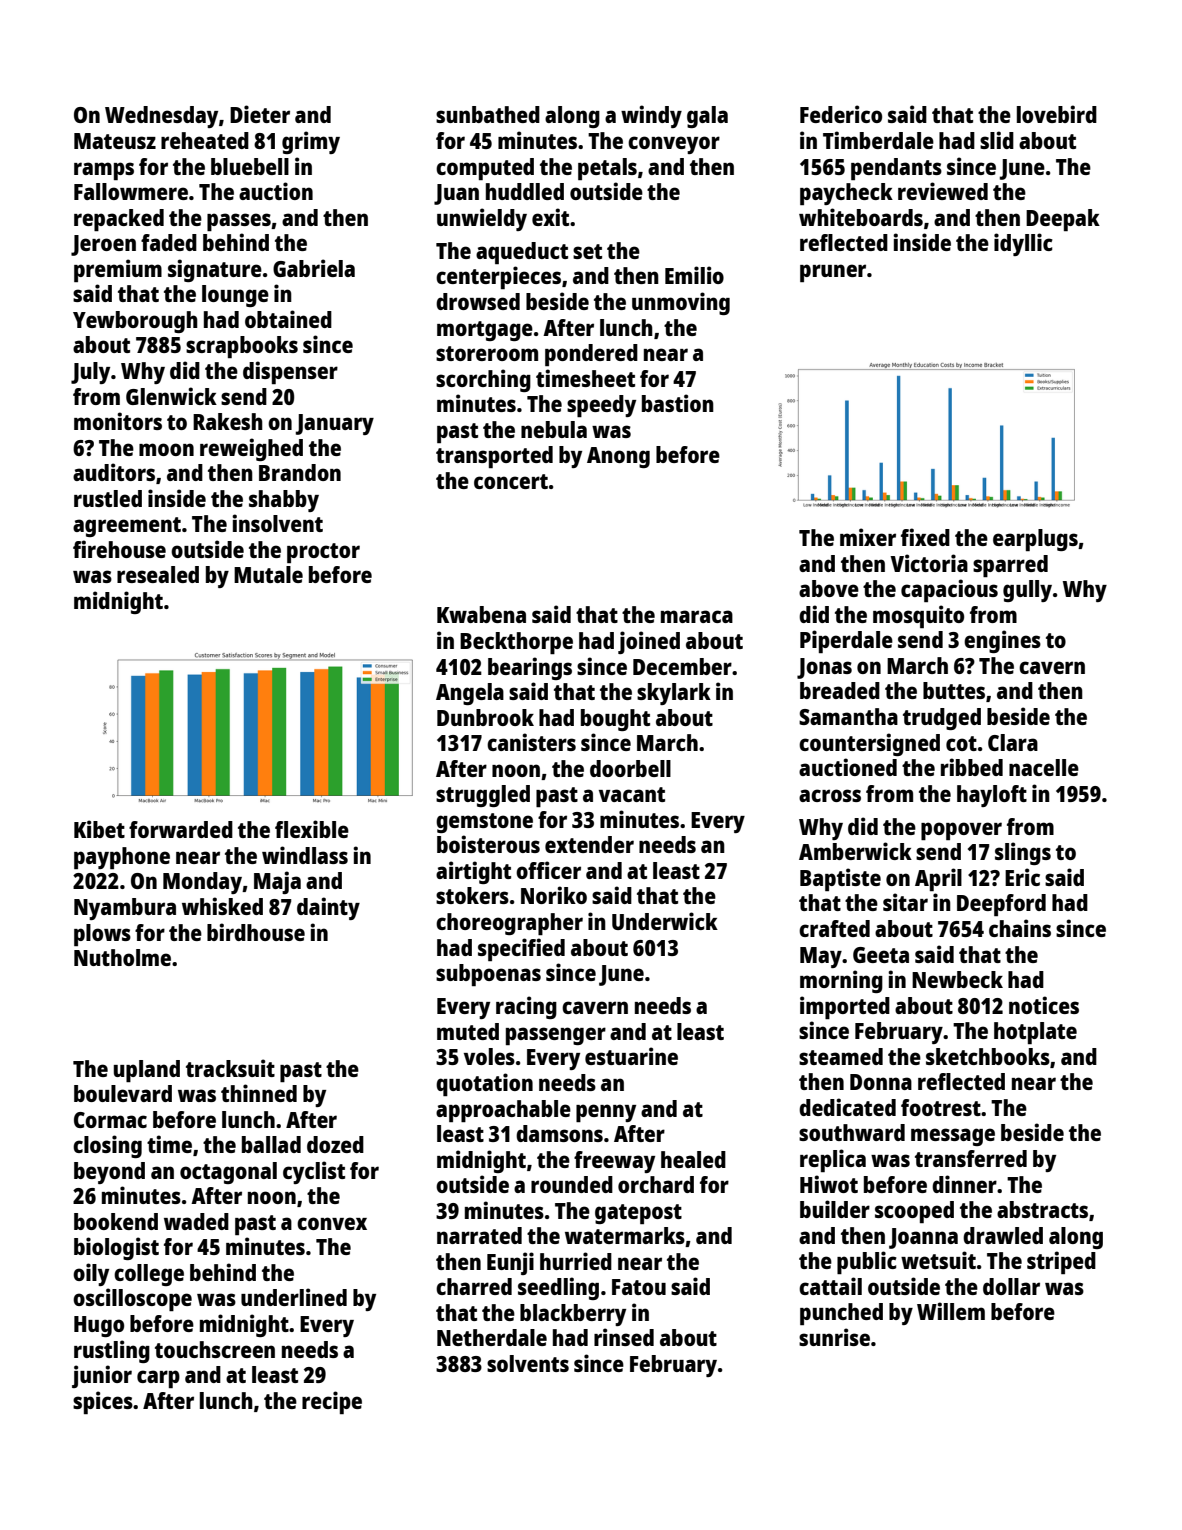 This screenshot has width=1182, height=1530. What do you see at coordinates (905, 902) in the screenshot?
I see `sitar` at bounding box center [905, 902].
